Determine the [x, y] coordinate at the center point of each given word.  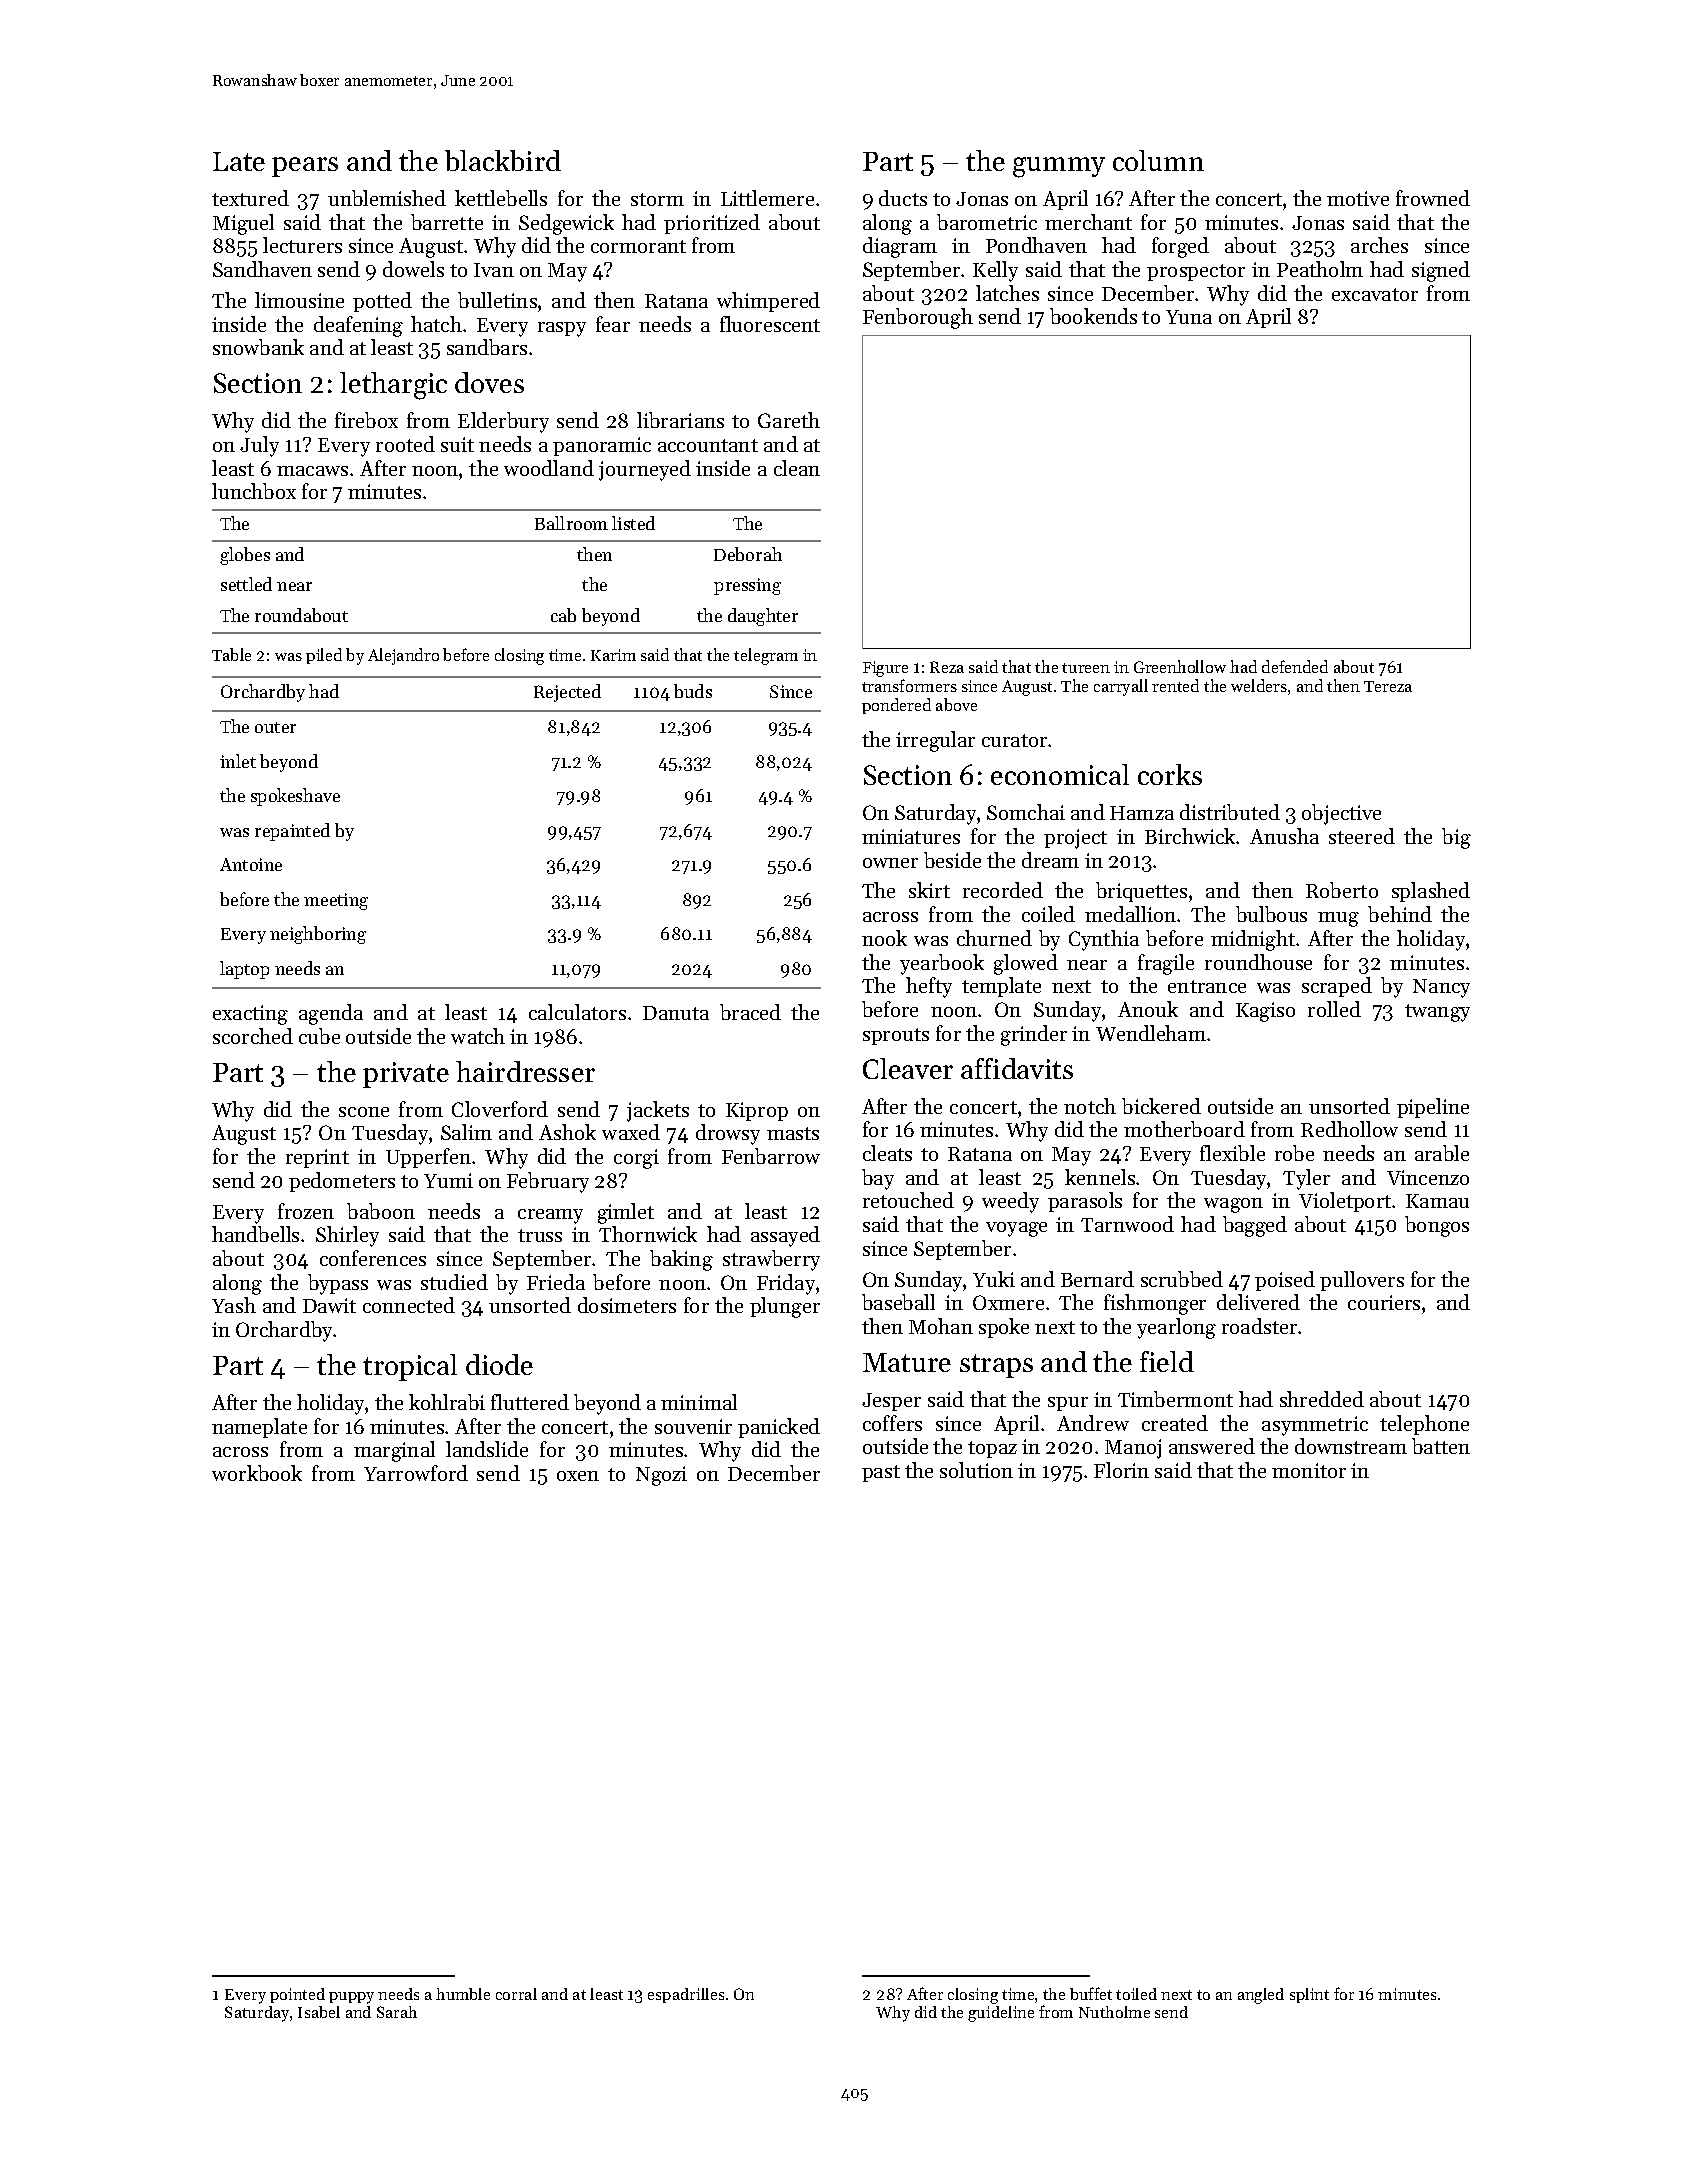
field [1167, 1361]
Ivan [494, 270]
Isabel [319, 2012]
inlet [238, 761]
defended [1295, 666]
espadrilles [686, 1995]
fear [613, 324]
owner [890, 863]
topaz [992, 1449]
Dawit [329, 1305]
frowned [1433, 198]
